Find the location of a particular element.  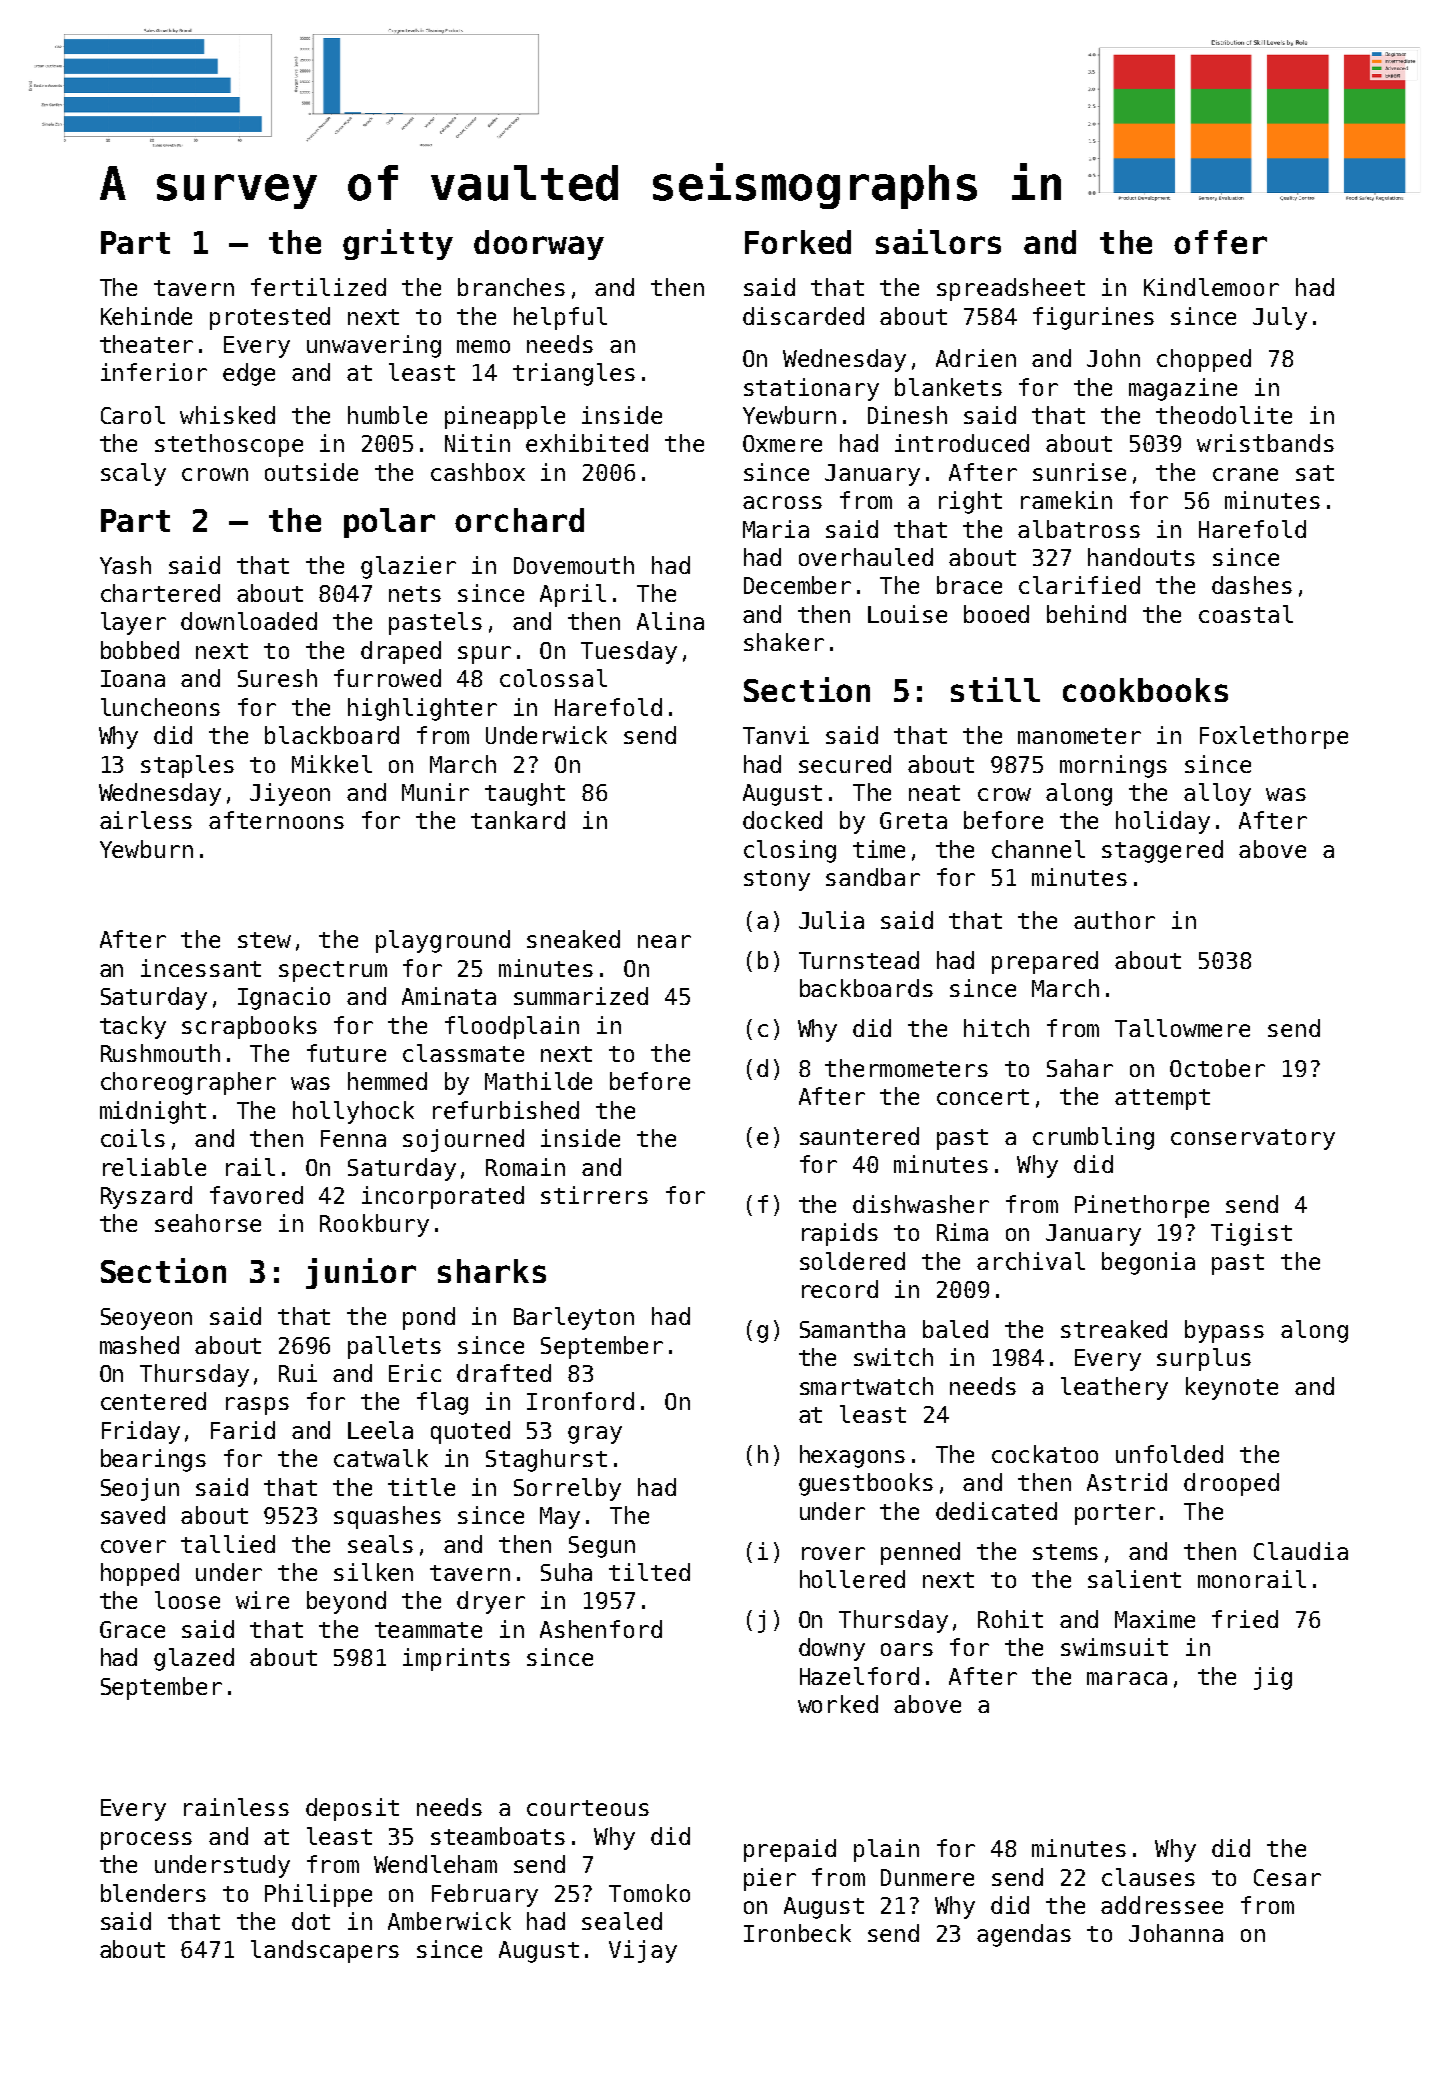

keynote is located at coordinates (1232, 1388).
